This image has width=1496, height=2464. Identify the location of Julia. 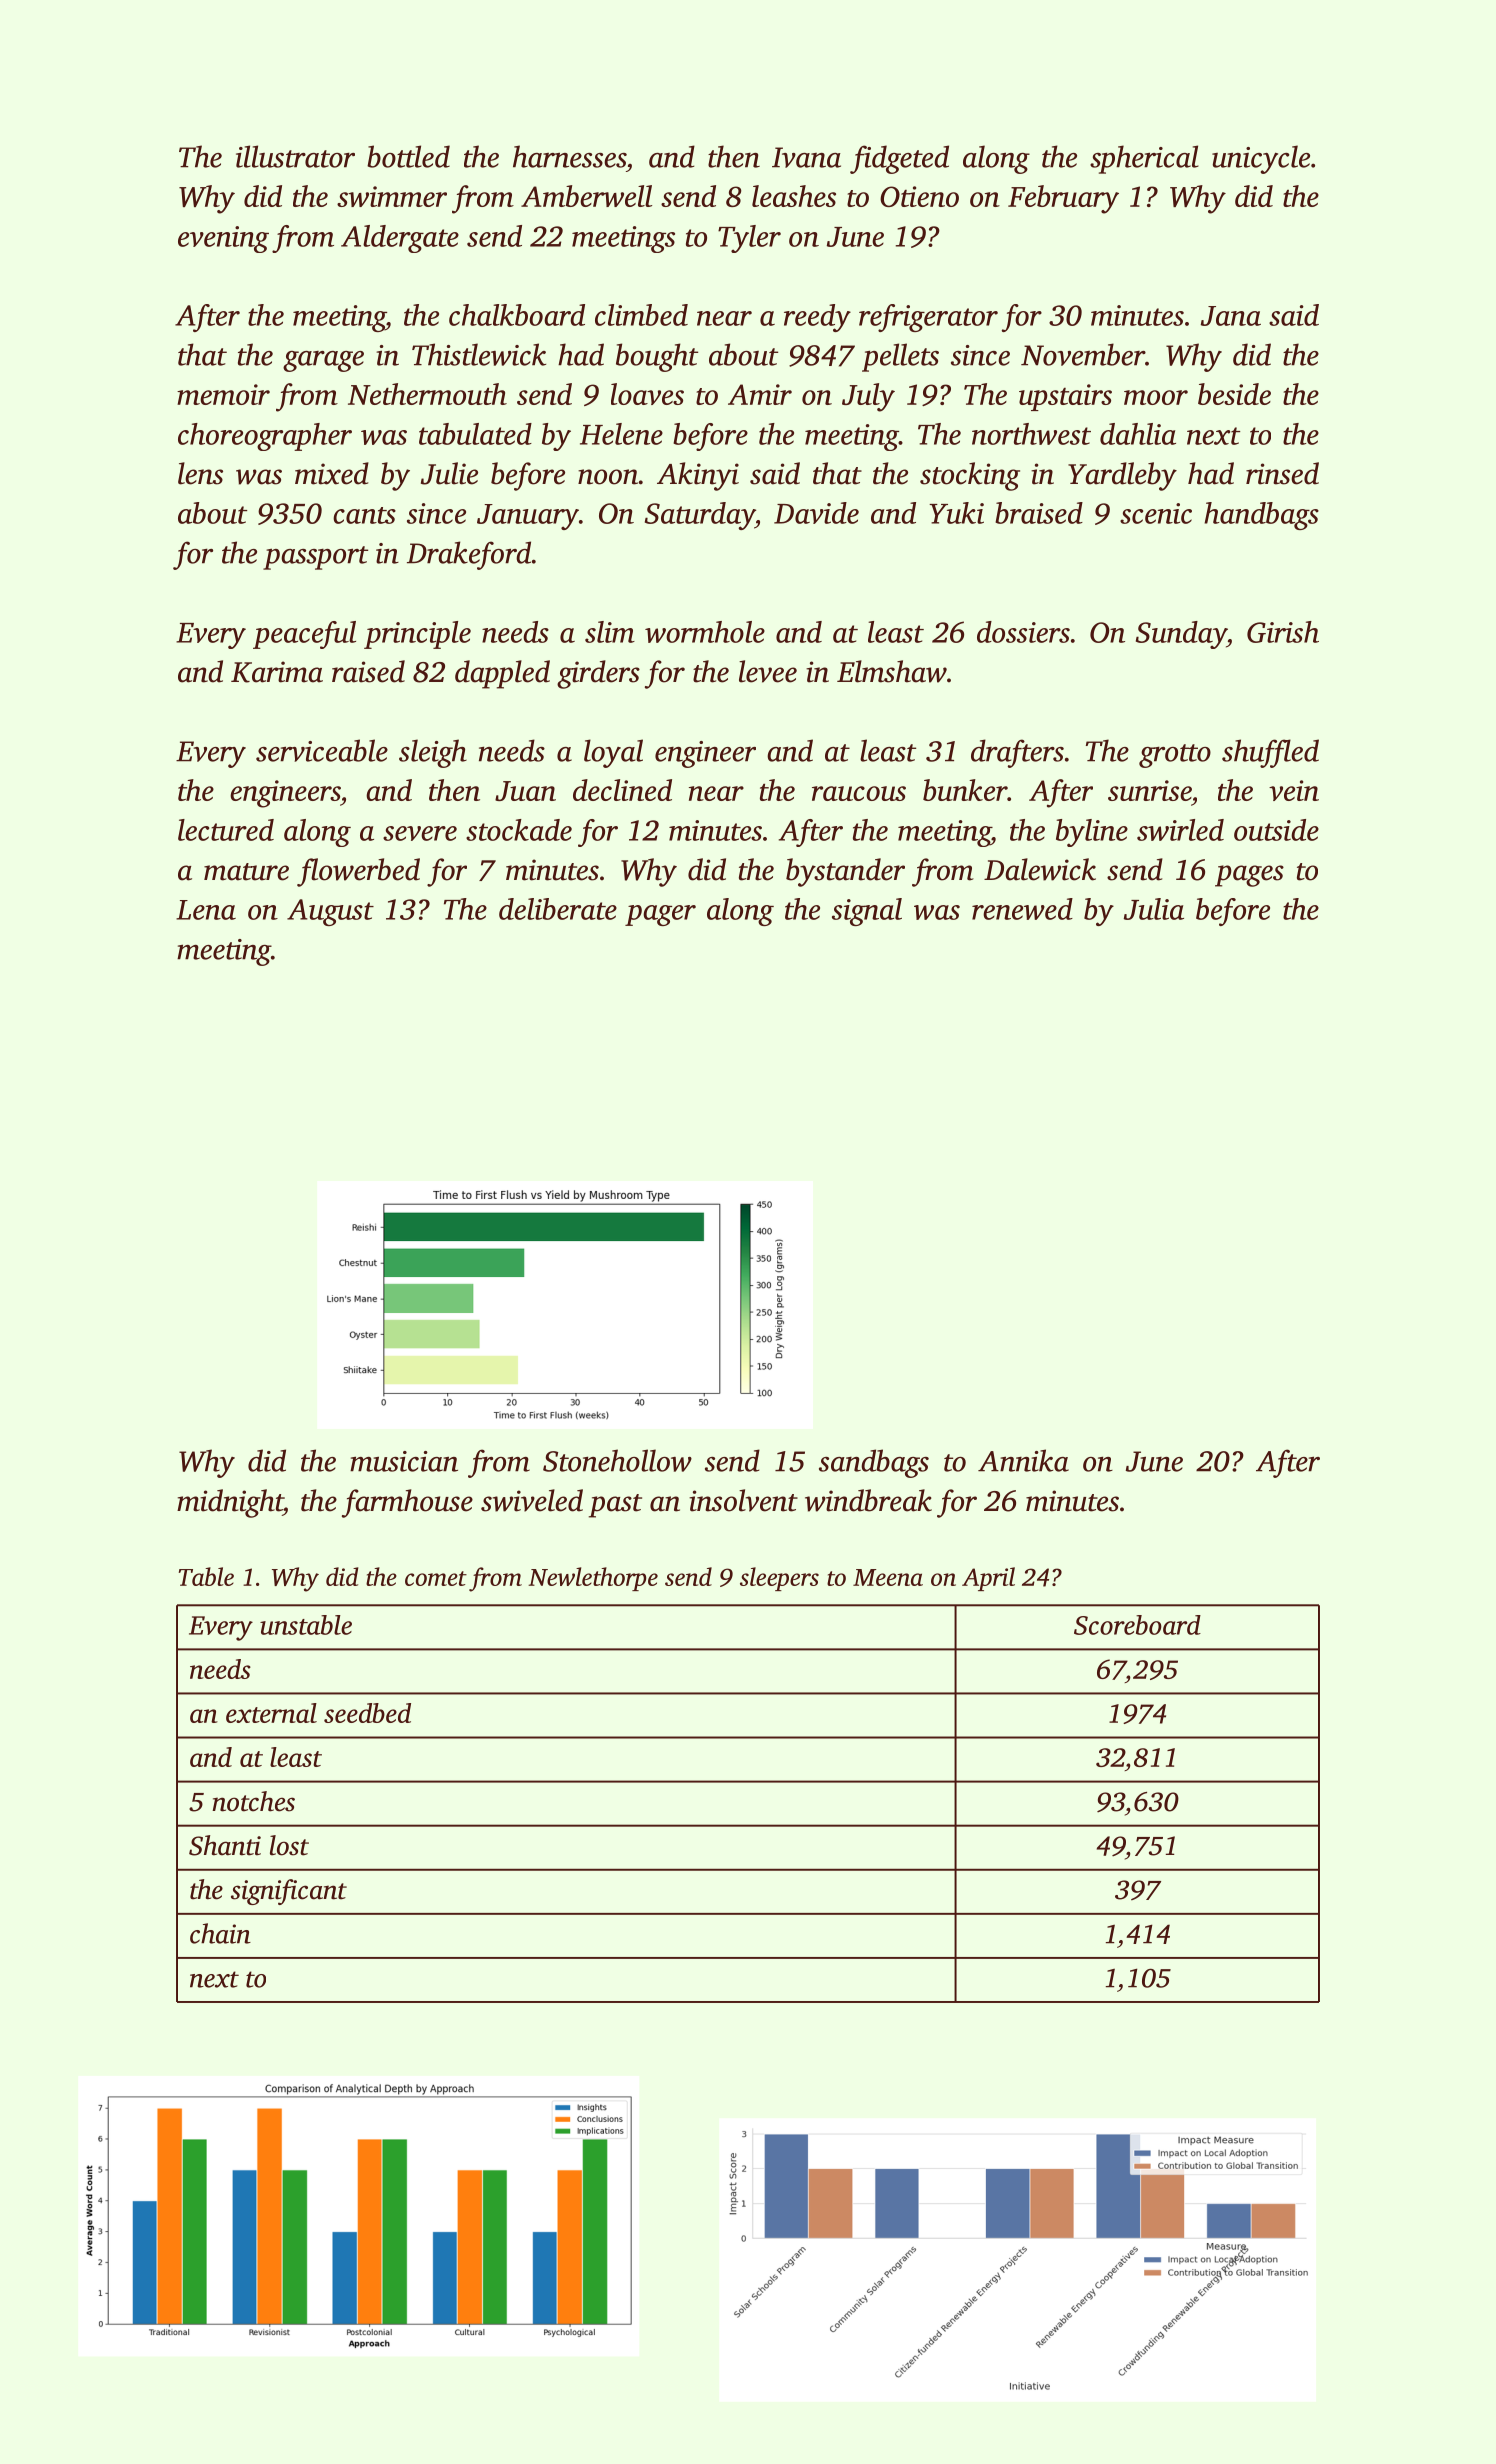
(1154, 909).
